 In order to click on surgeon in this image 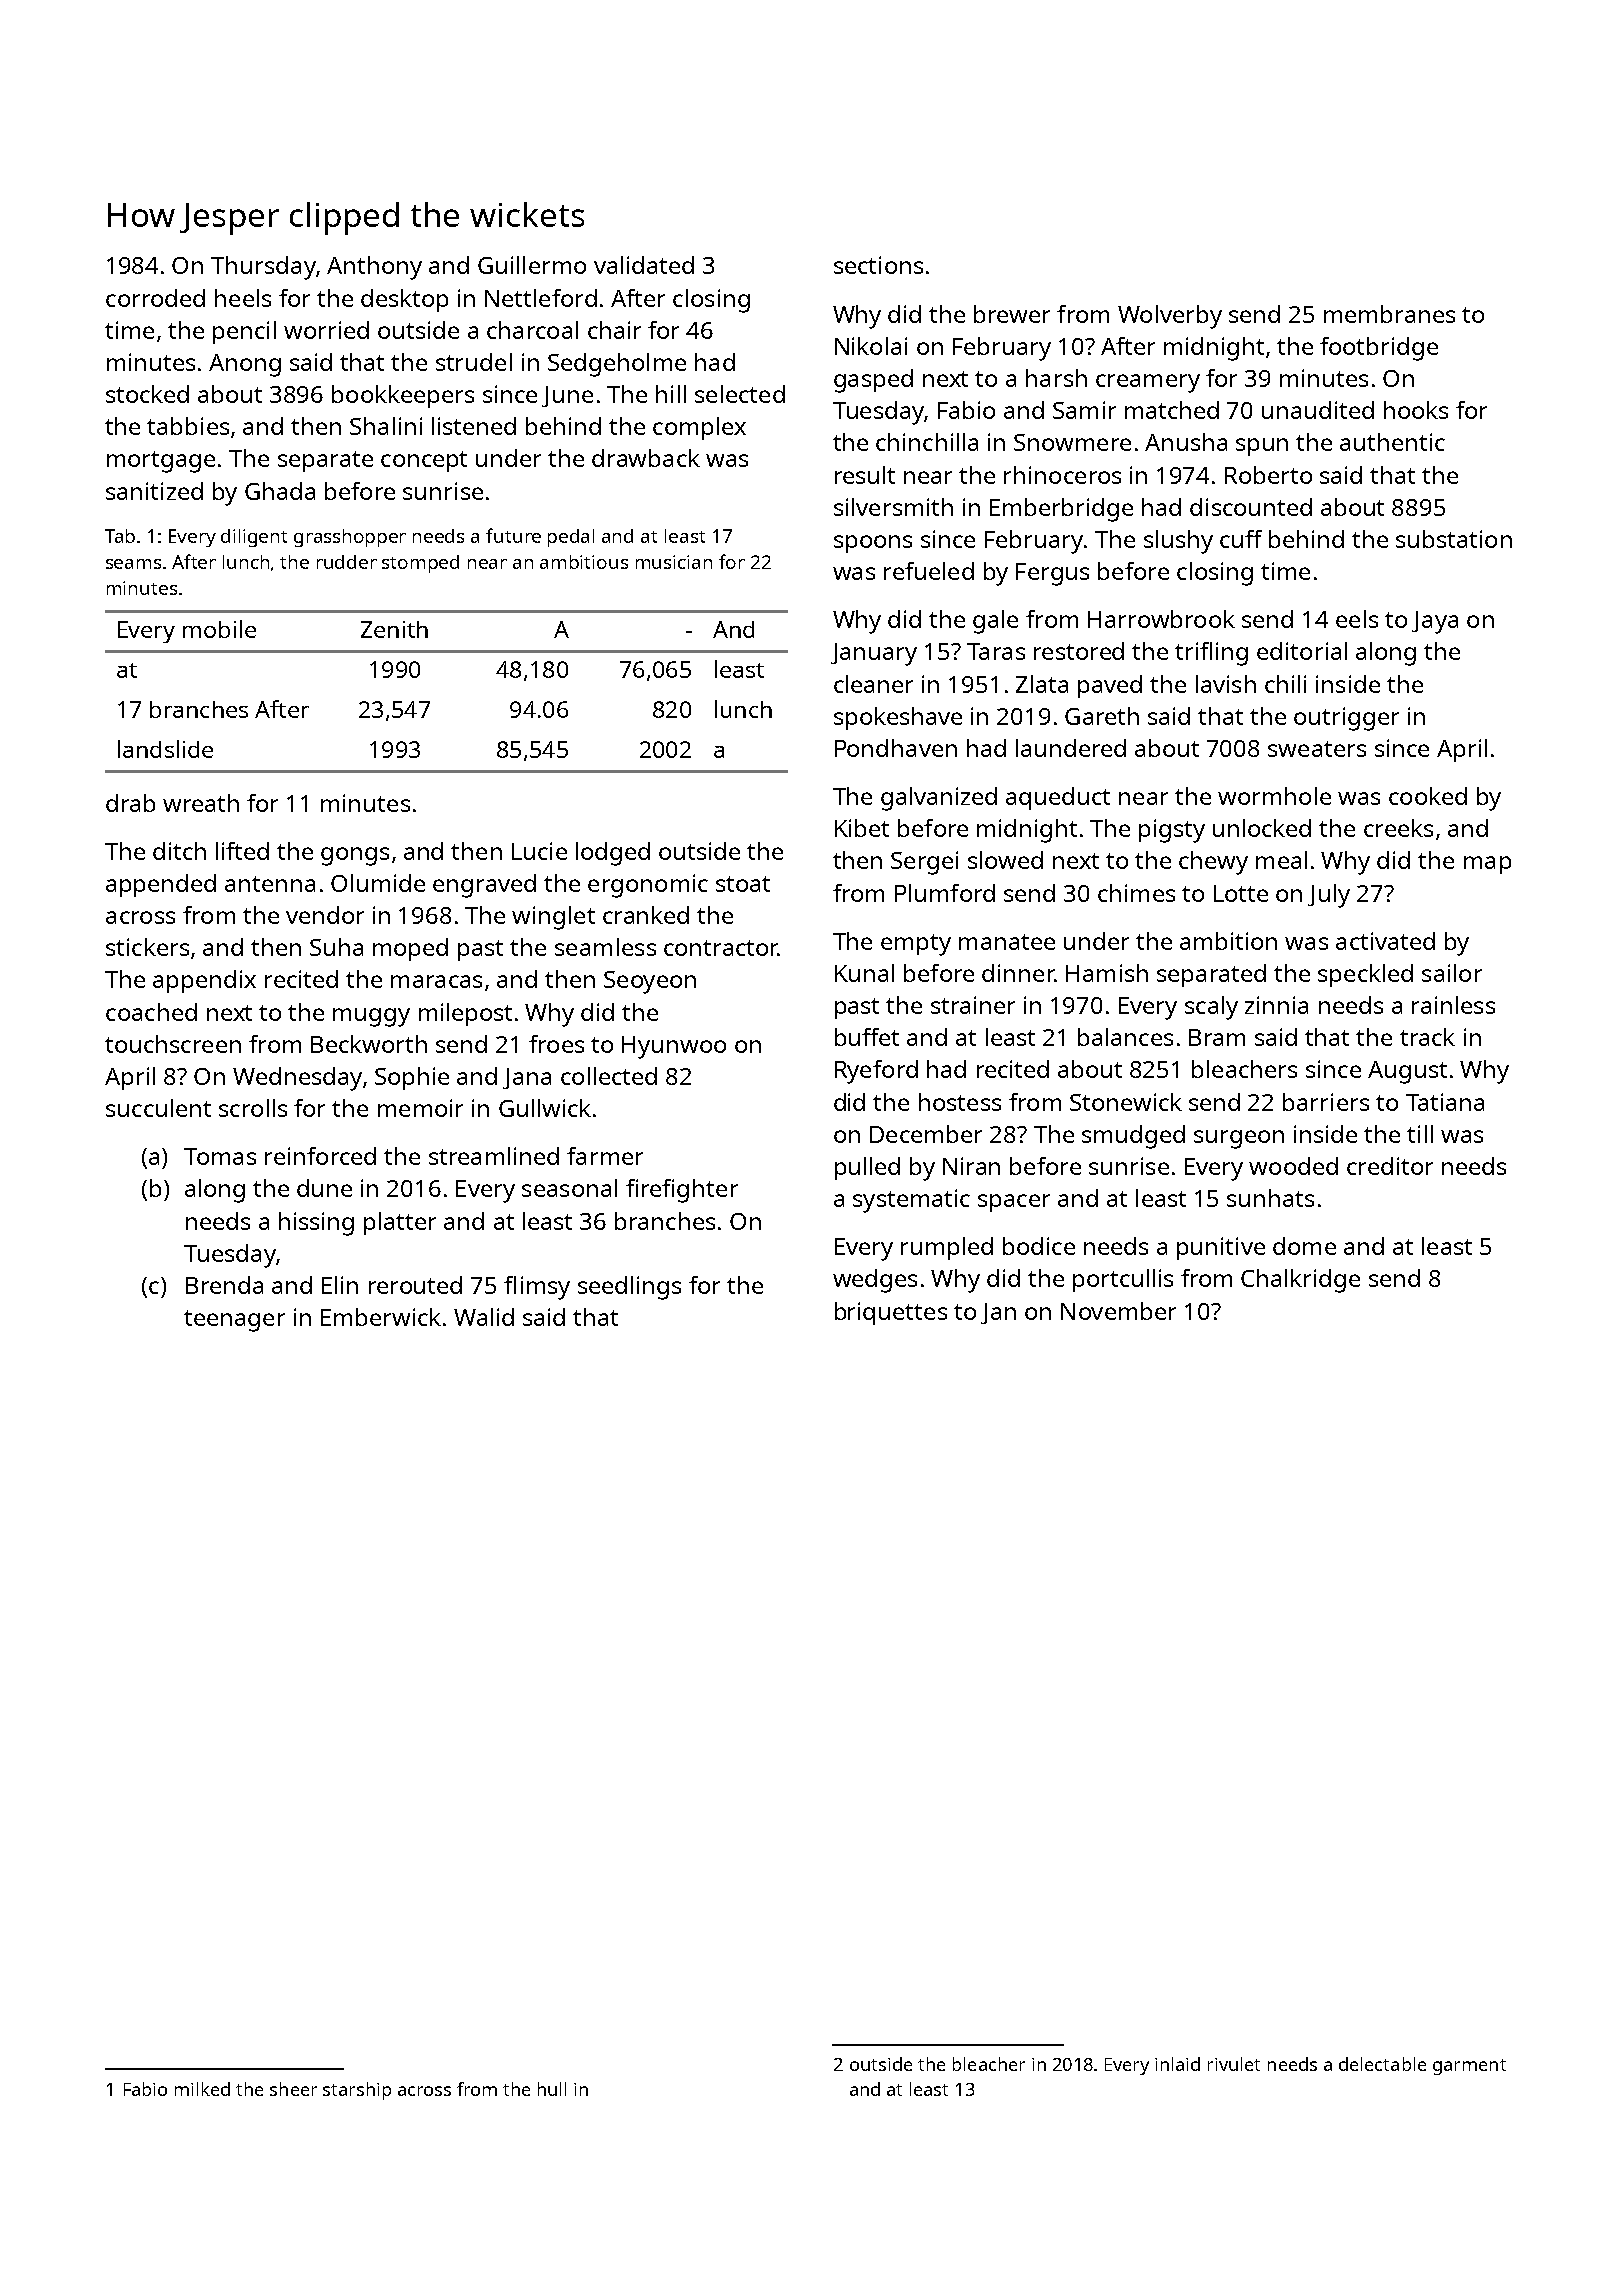, I will do `click(1239, 1139)`.
